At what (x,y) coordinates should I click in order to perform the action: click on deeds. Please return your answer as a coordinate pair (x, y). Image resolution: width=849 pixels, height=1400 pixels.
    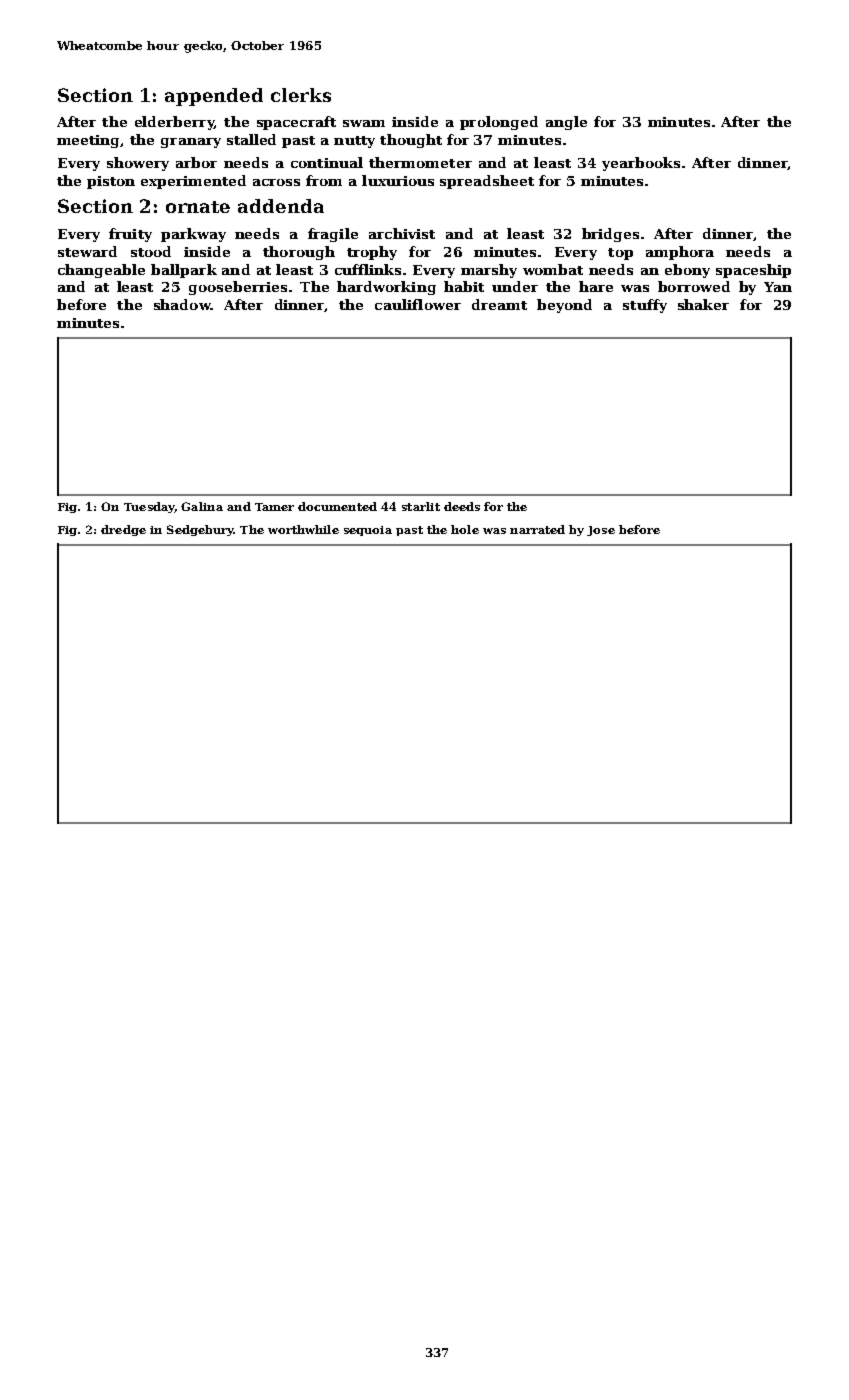
    Looking at the image, I should click on (462, 506).
